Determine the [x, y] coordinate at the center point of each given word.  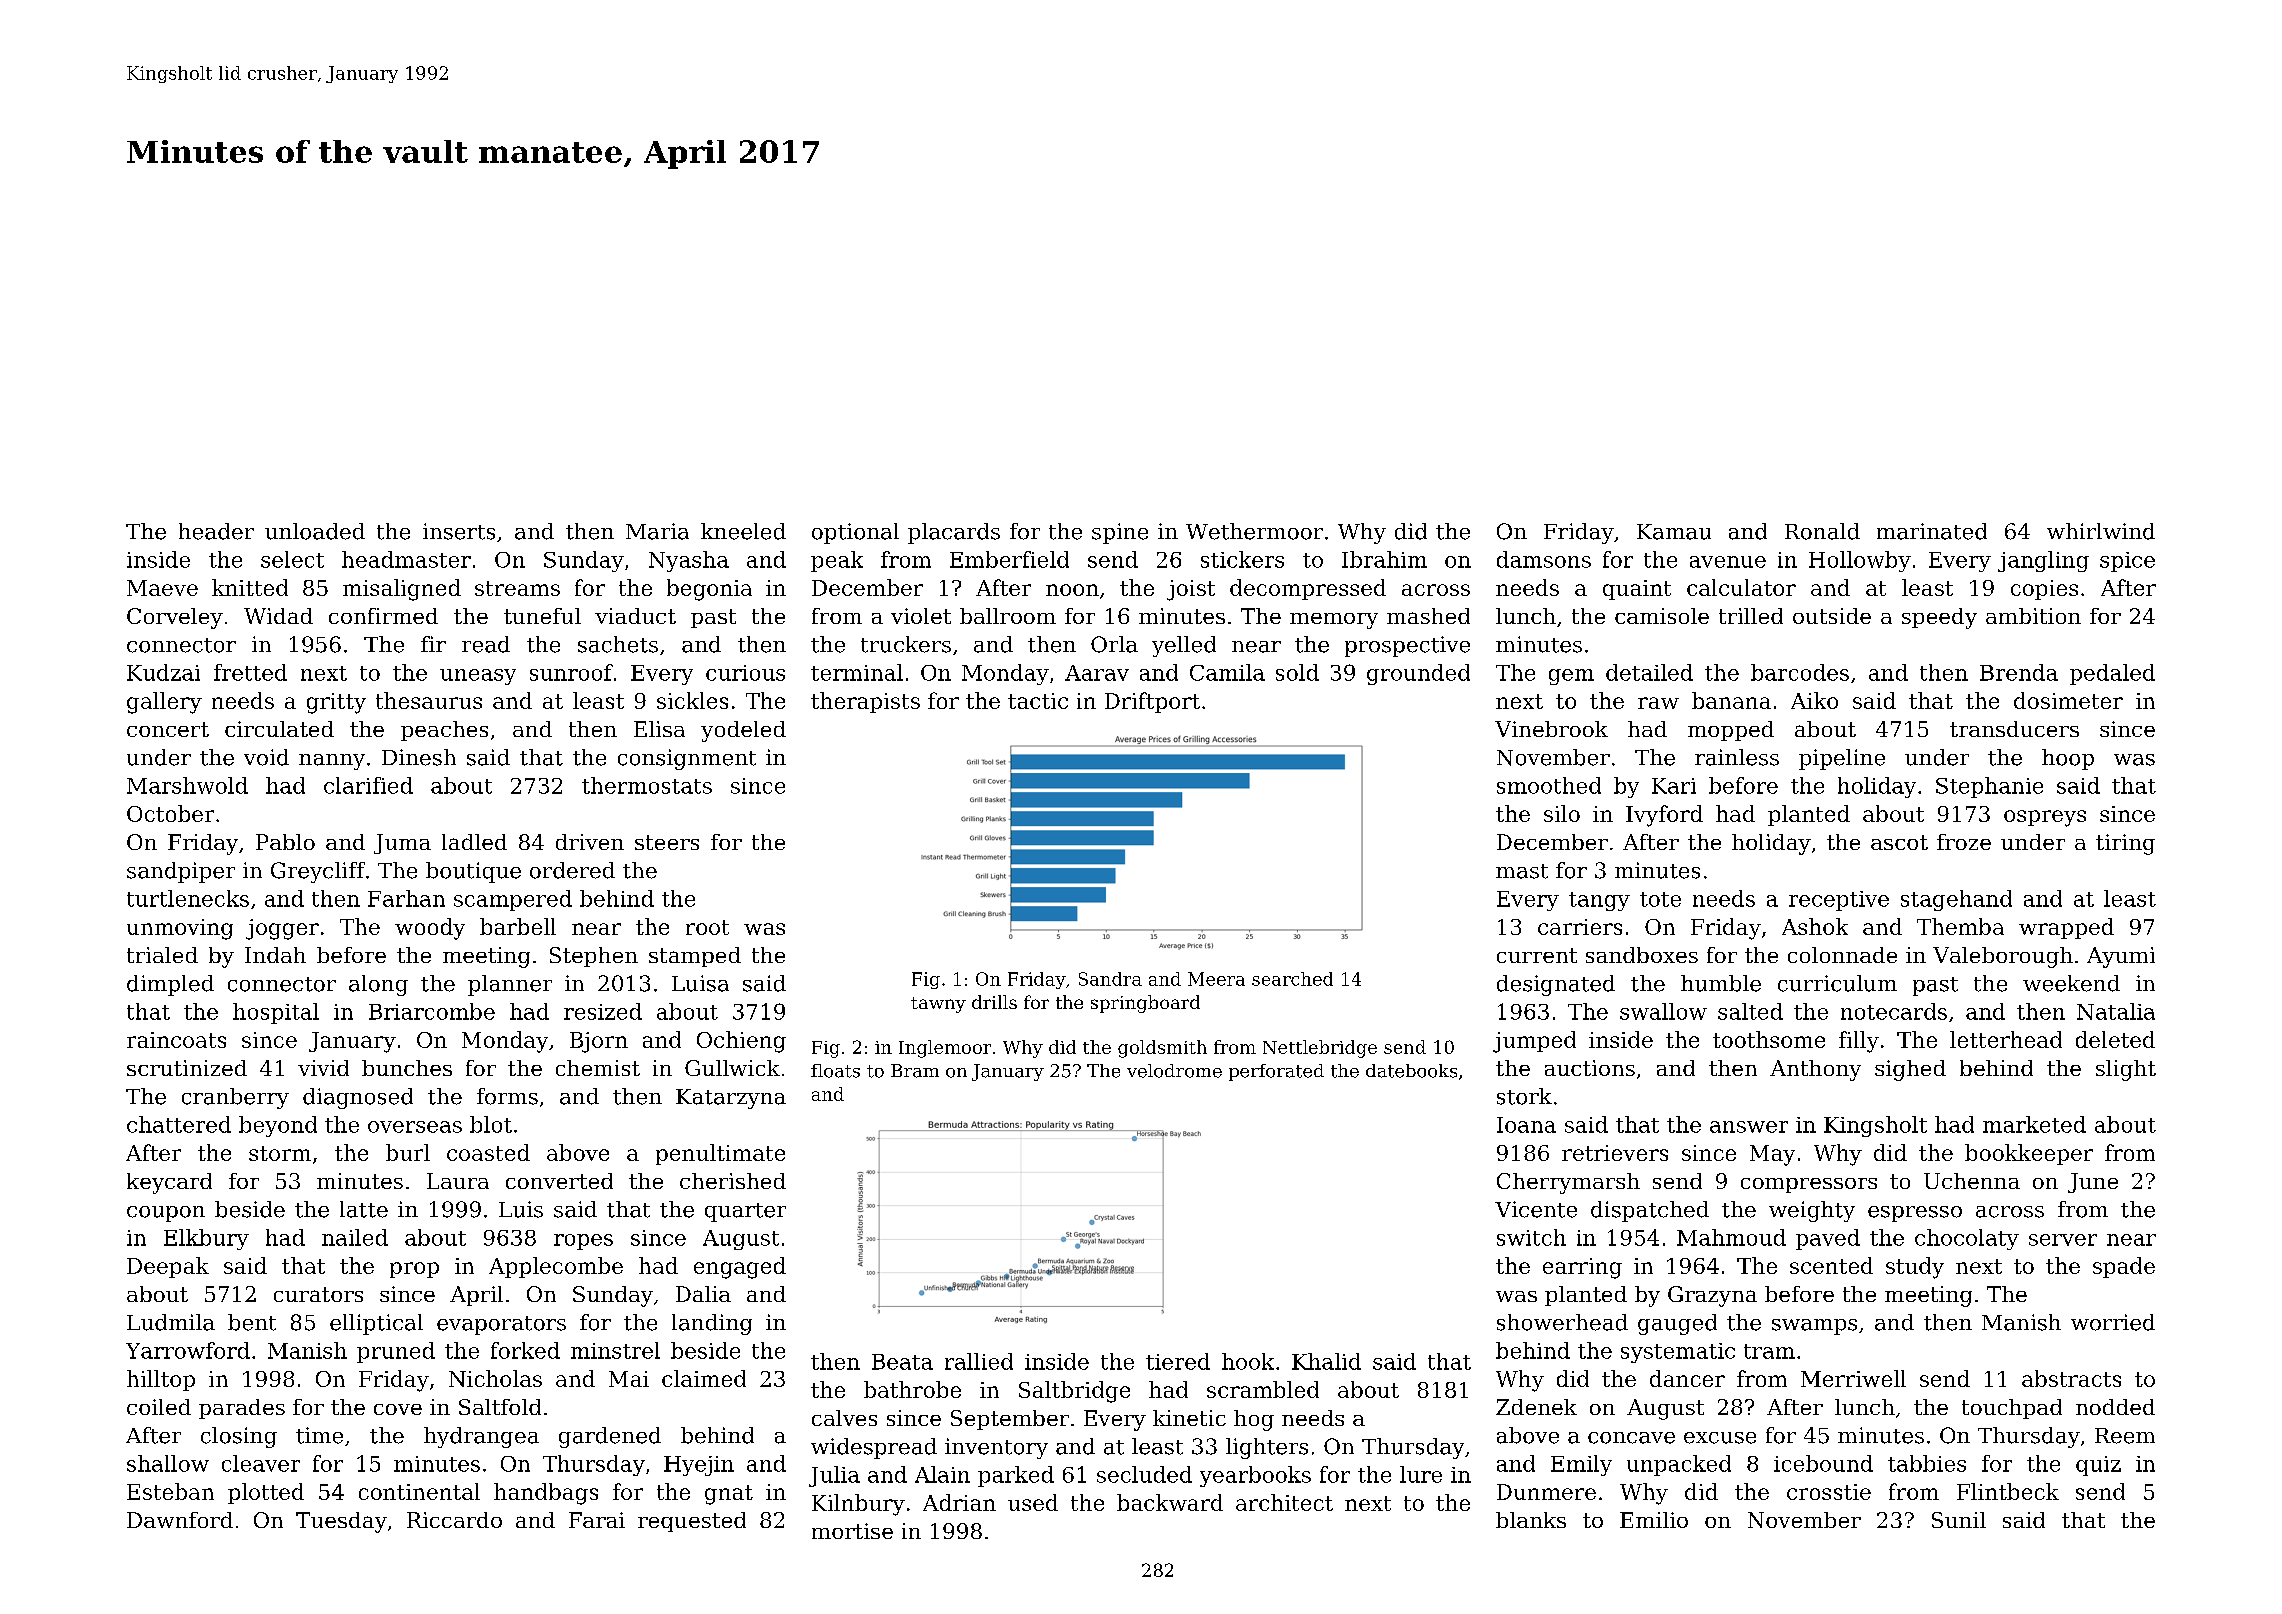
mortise [852, 1531]
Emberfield [1009, 559]
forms [507, 1096]
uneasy [478, 677]
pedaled [2112, 674]
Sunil [1959, 1520]
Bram [915, 1071]
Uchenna [1972, 1181]
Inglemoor [945, 1049]
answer [1749, 1127]
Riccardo [454, 1520]
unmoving [180, 929]
